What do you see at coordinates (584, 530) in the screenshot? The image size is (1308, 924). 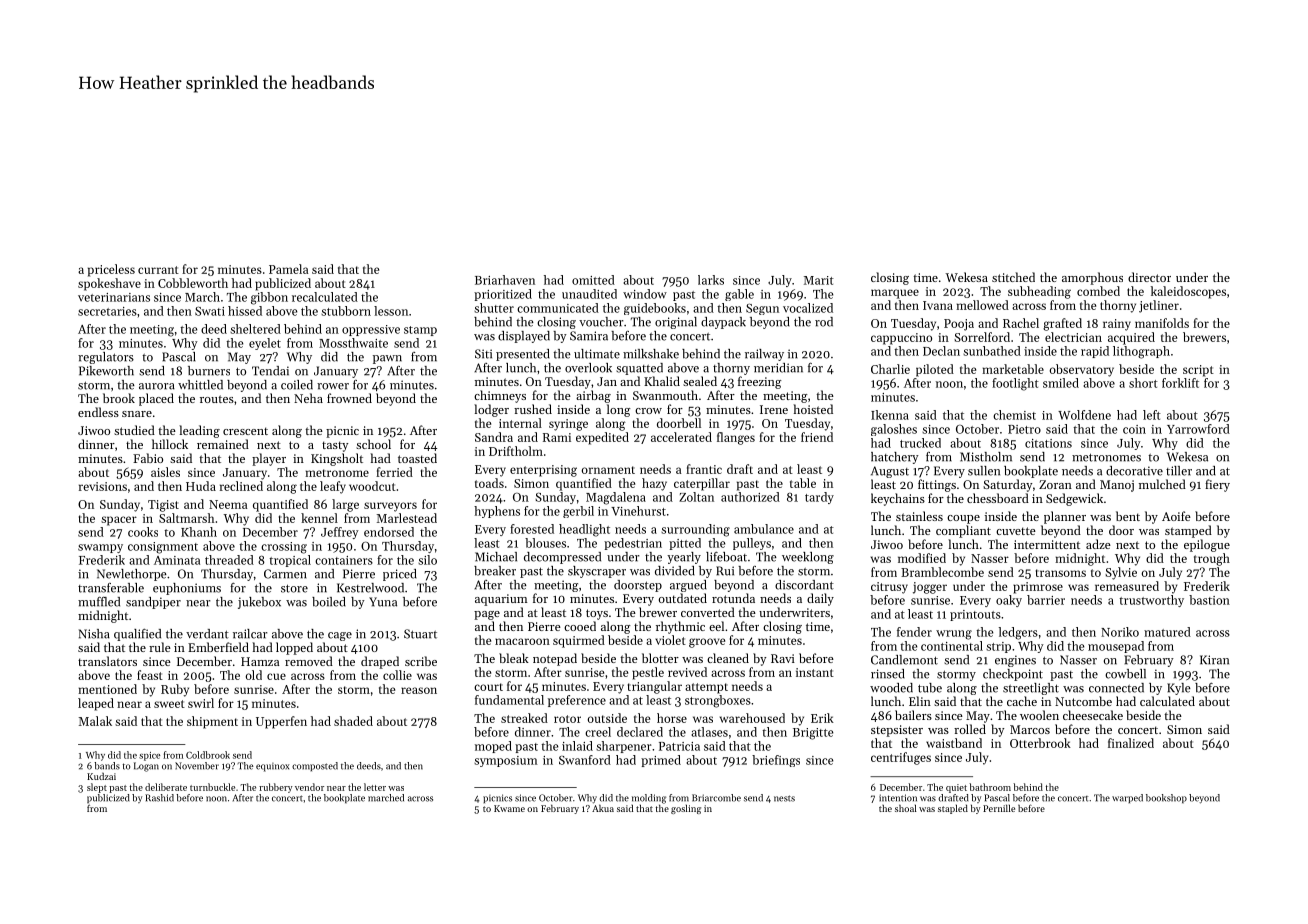 I see `headlight` at bounding box center [584, 530].
